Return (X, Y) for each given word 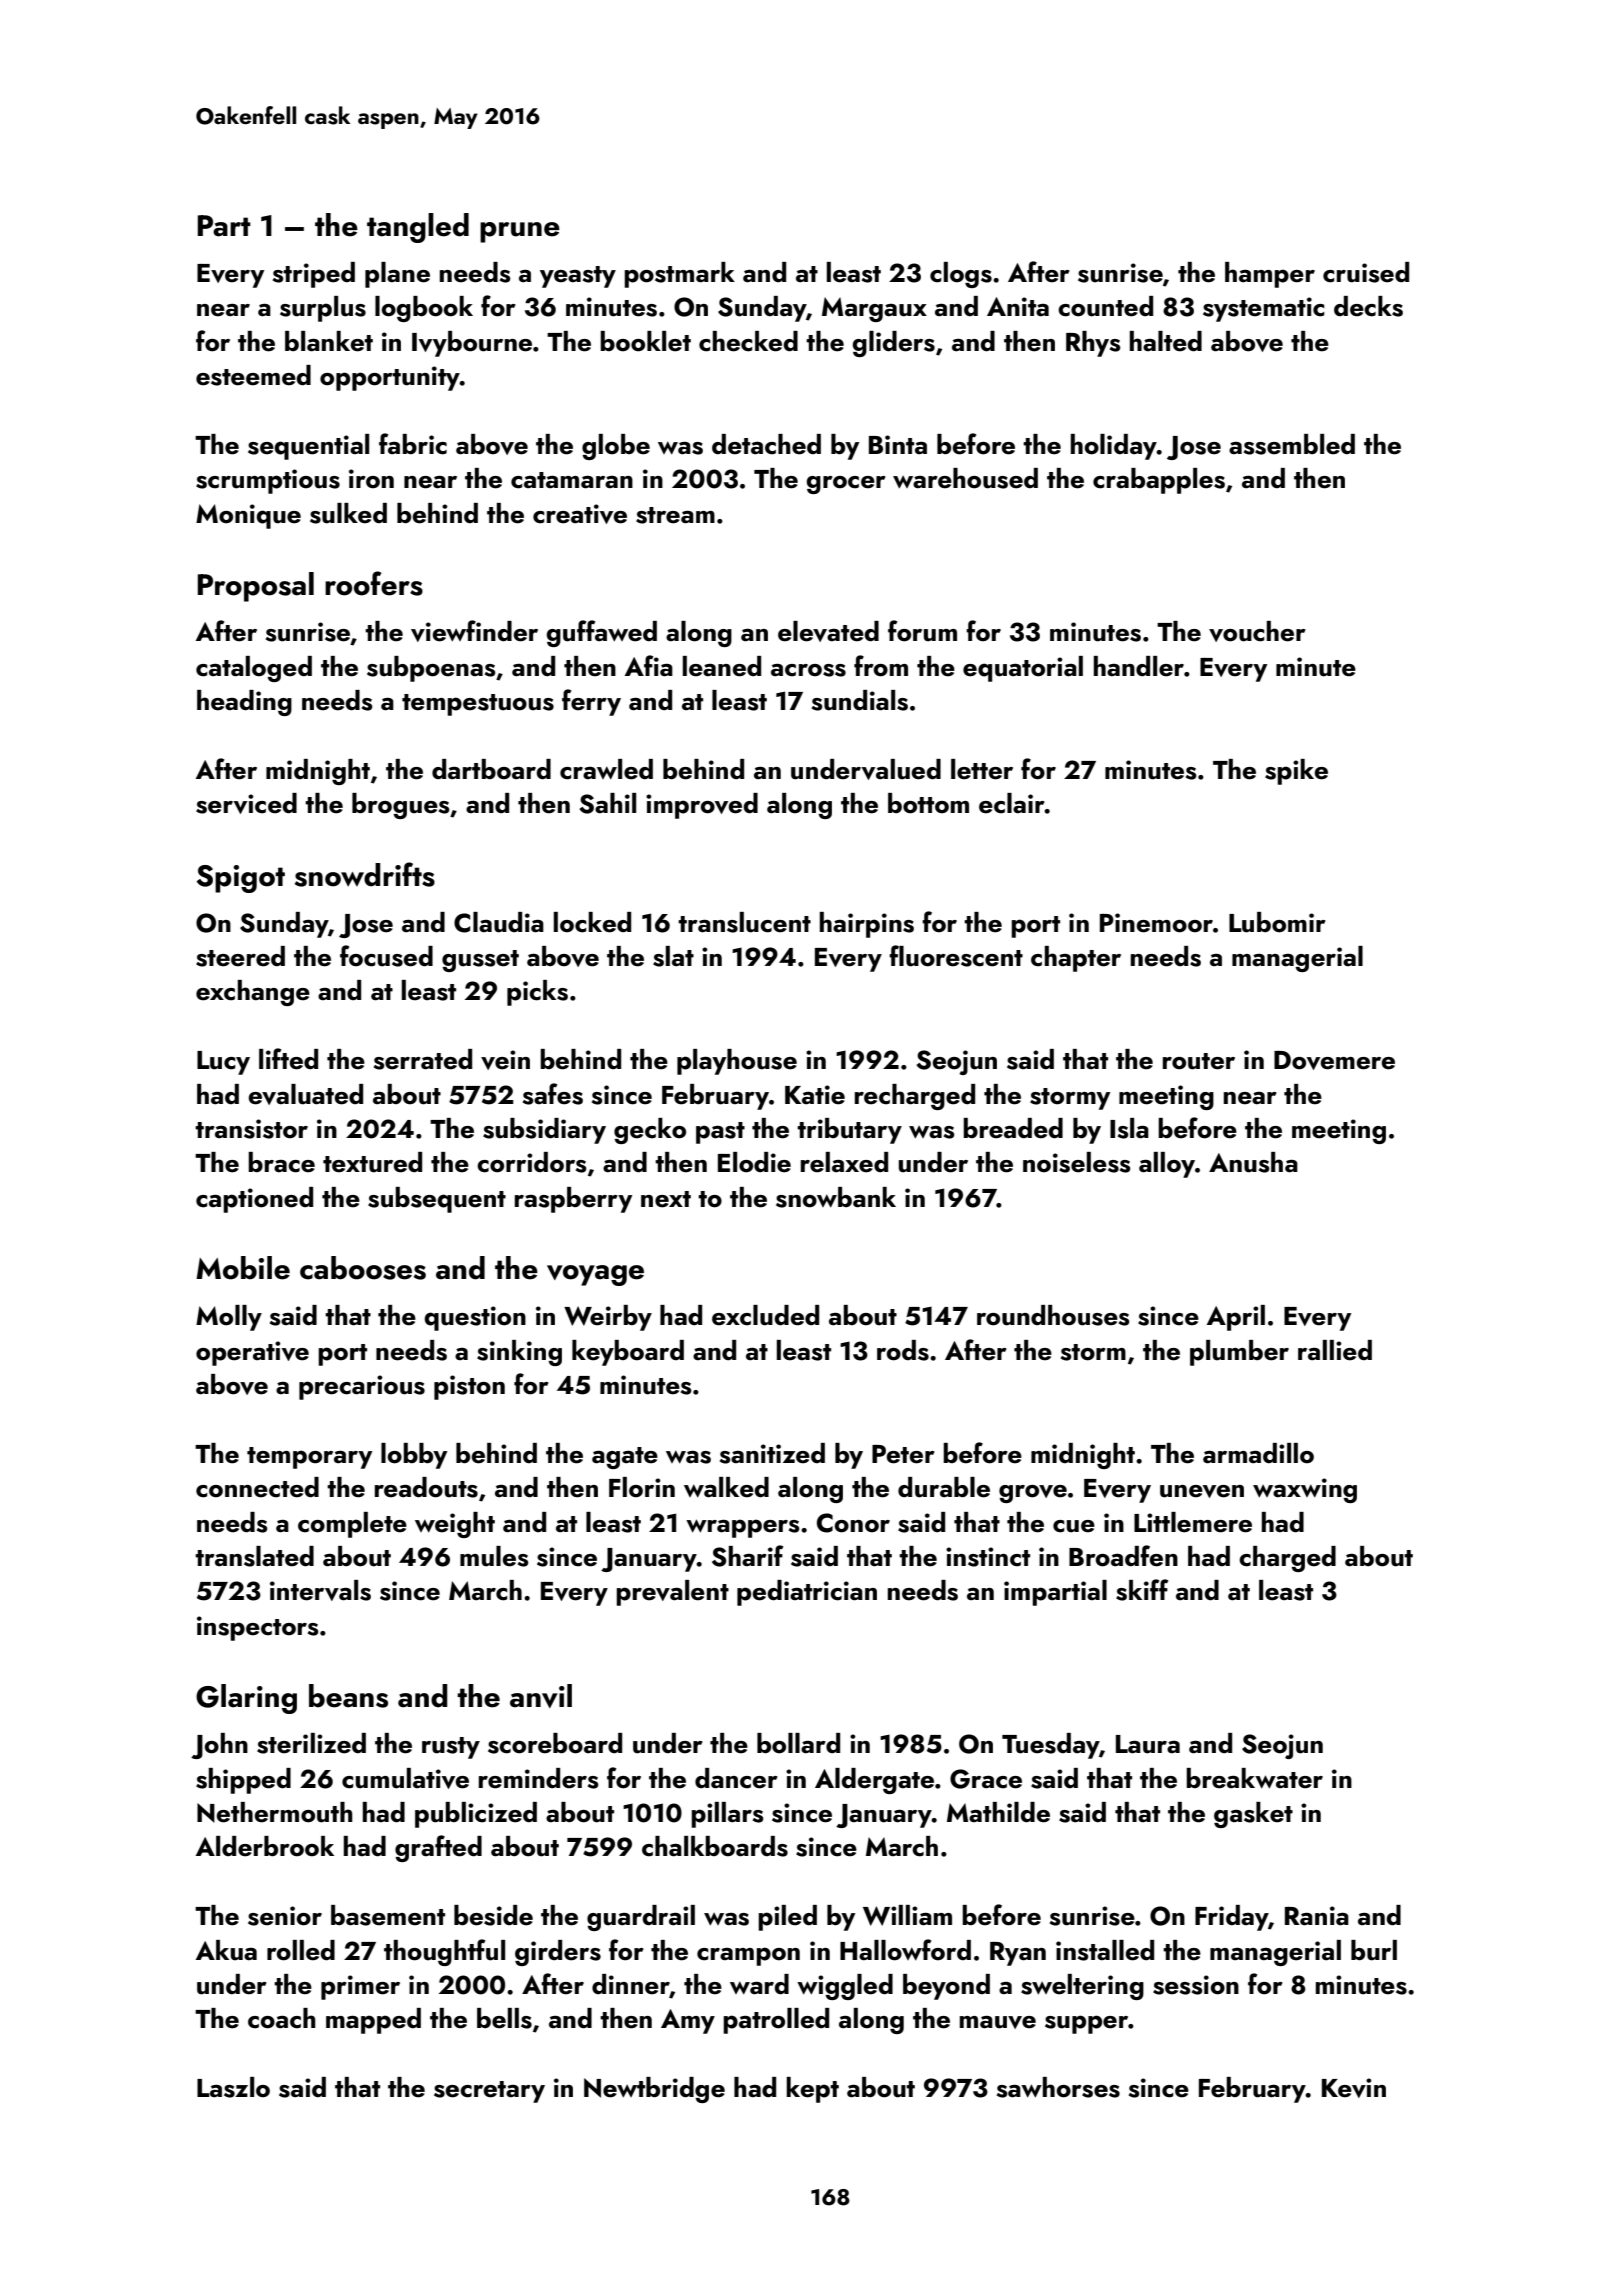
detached (766, 444)
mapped (373, 2021)
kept (812, 2090)
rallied (1335, 1350)
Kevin (1354, 2088)
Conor (853, 1523)
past (720, 1133)
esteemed (253, 375)
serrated (423, 1059)
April (1236, 1318)
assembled (1292, 444)
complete (352, 1525)
